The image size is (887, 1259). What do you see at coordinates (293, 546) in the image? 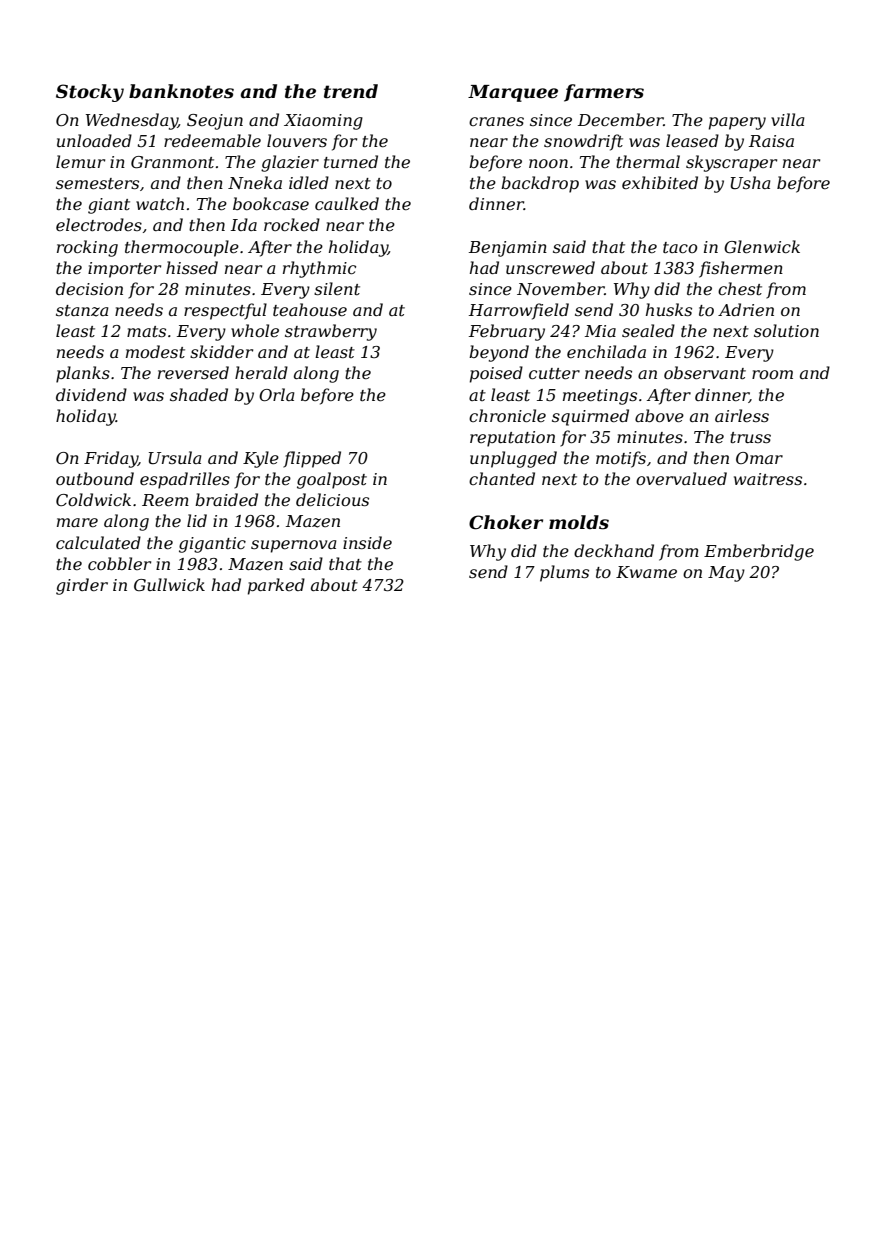
I see `supernova` at bounding box center [293, 546].
